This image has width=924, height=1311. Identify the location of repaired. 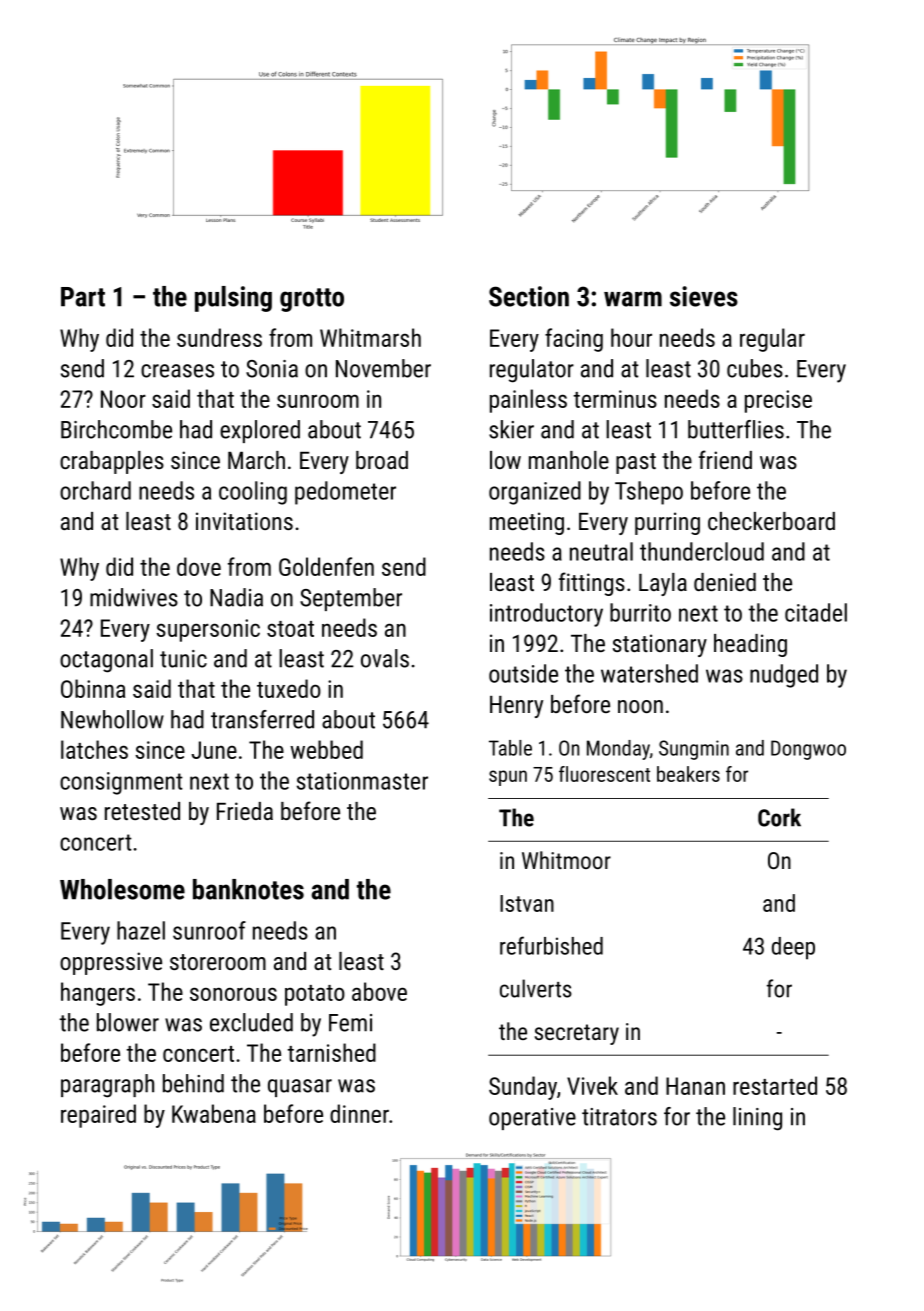
(98, 1116).
